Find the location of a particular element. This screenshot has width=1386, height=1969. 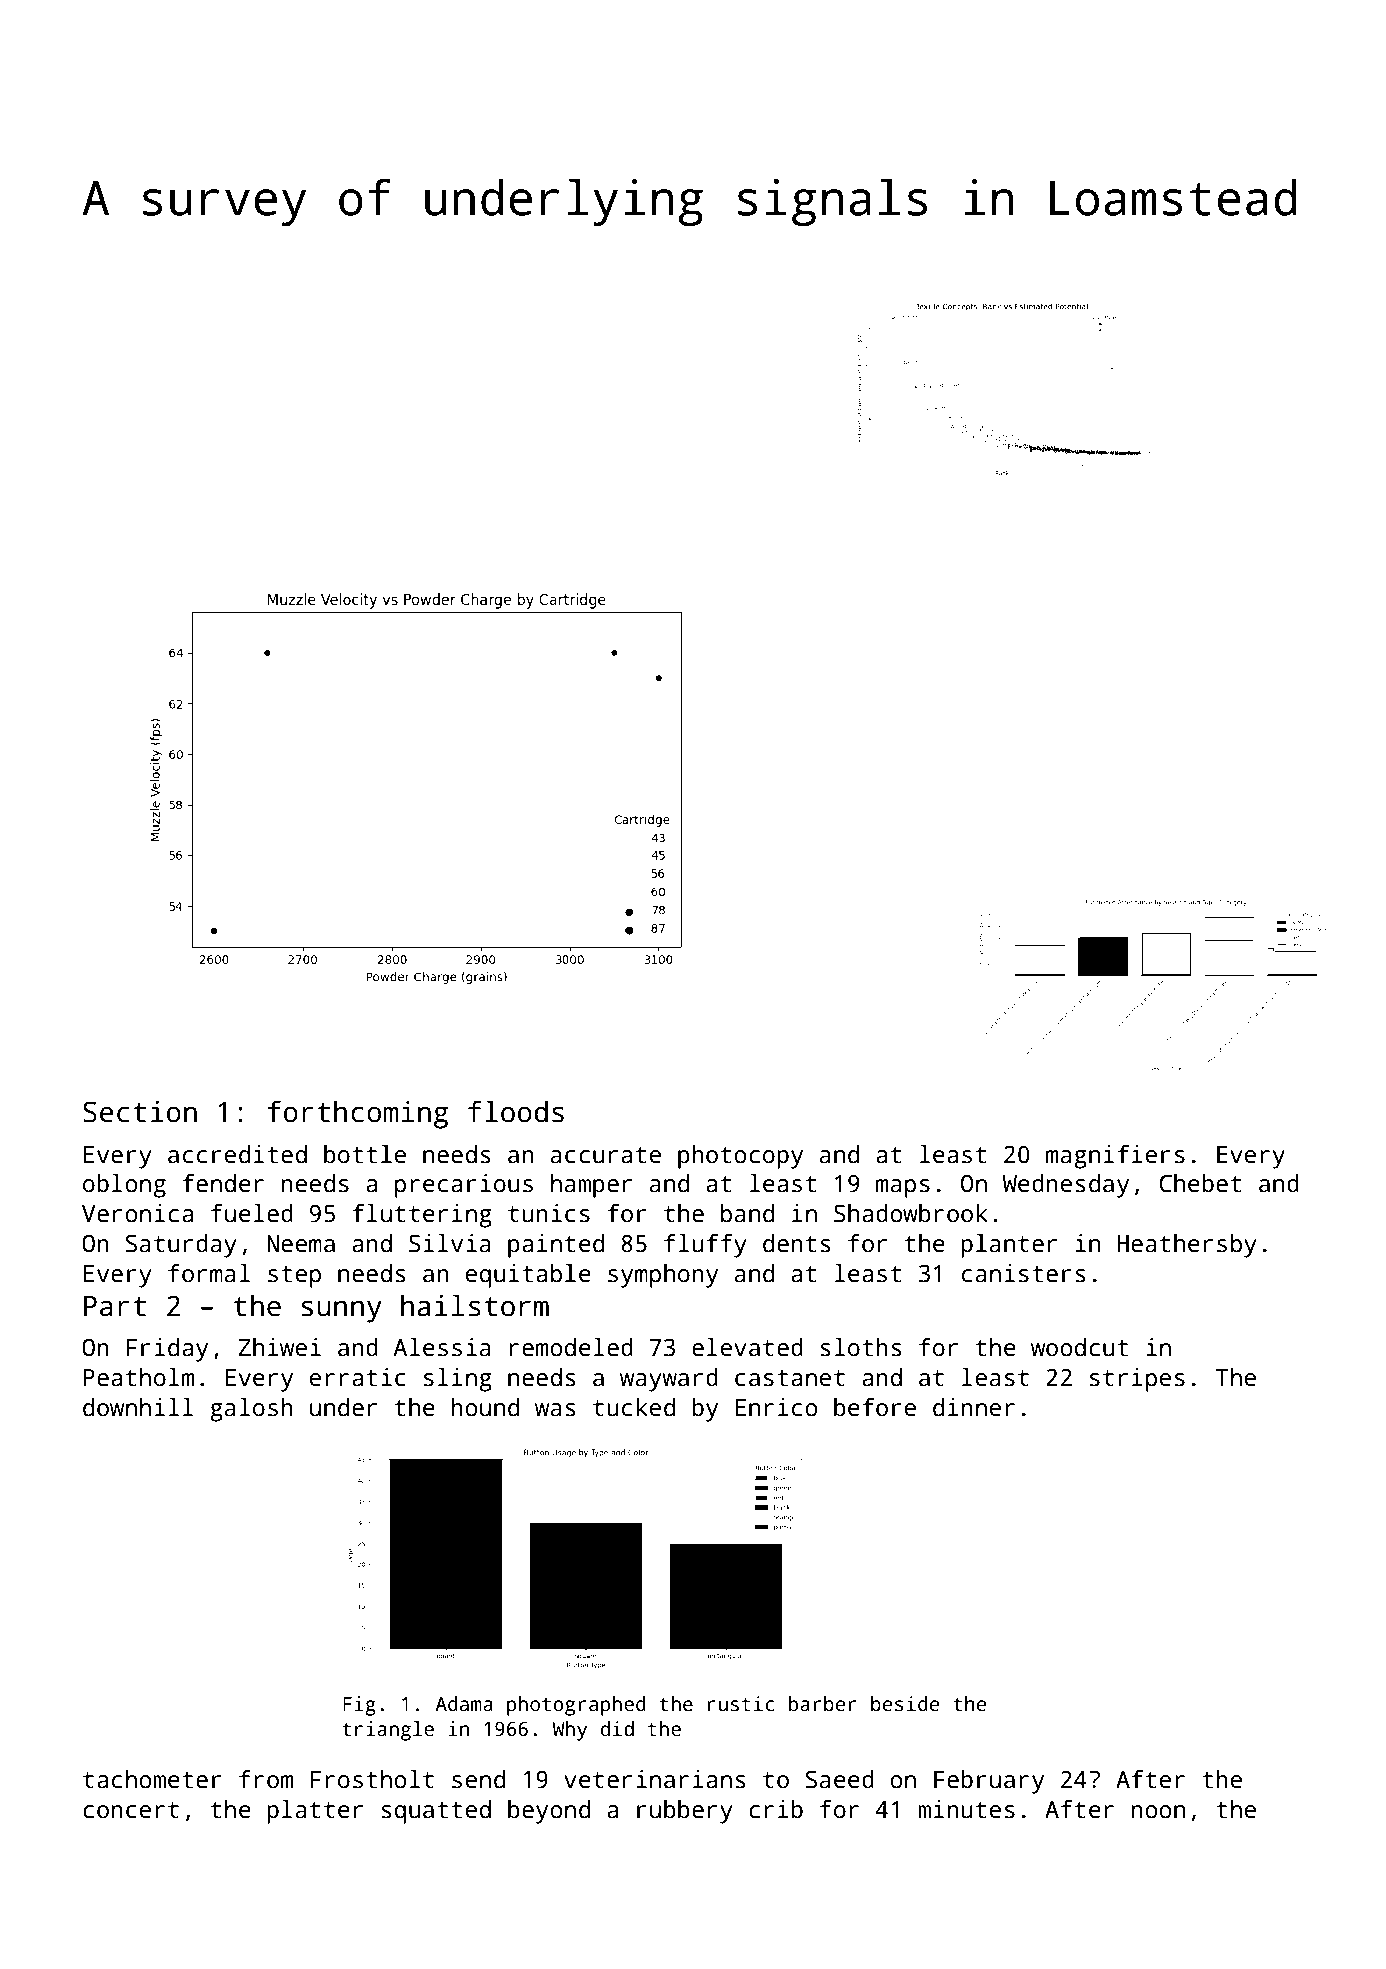

dinner is located at coordinates (974, 1407).
